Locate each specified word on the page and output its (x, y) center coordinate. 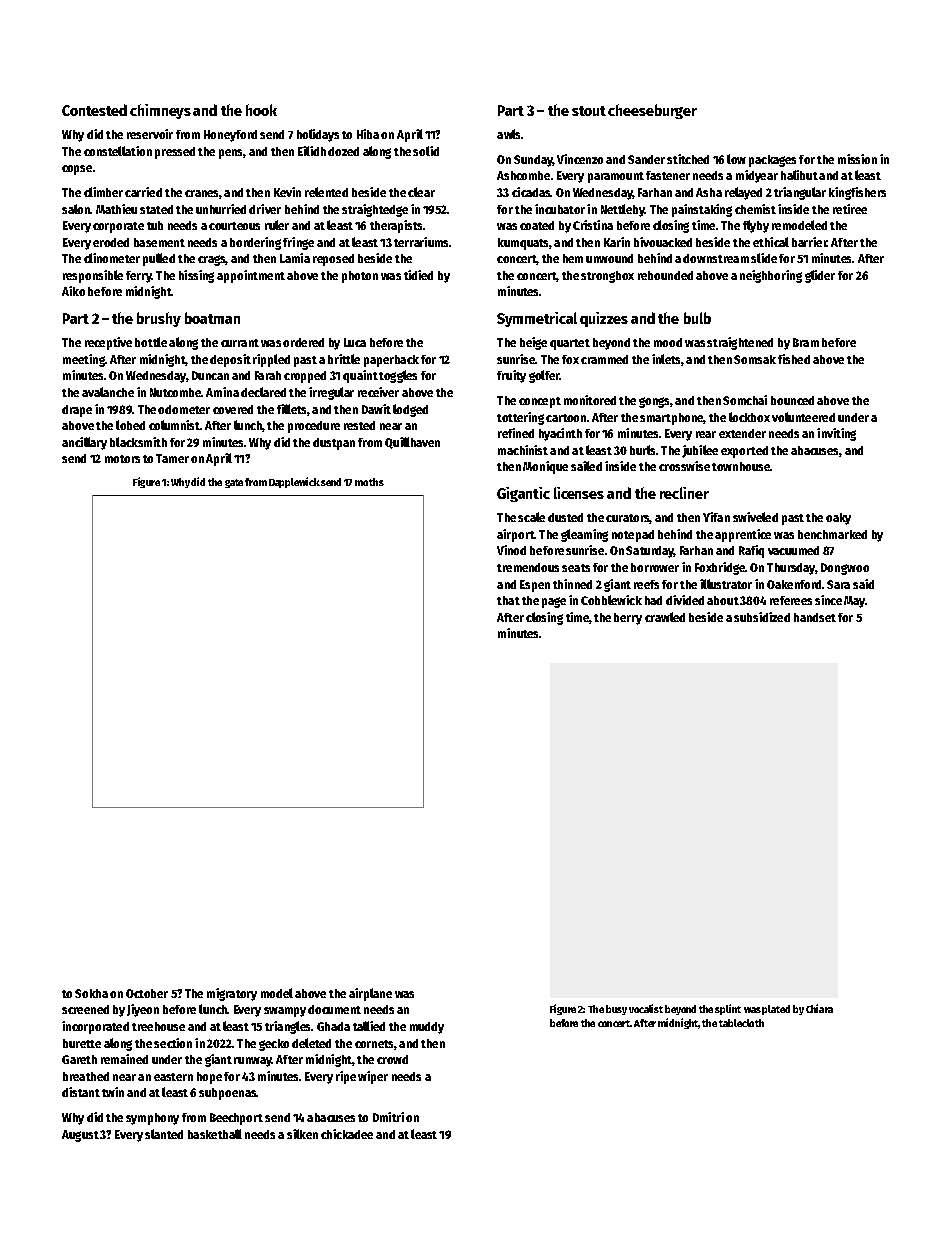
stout (589, 111)
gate (234, 483)
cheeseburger (652, 111)
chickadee (347, 1134)
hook (261, 110)
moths (369, 482)
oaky (838, 519)
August (80, 1136)
